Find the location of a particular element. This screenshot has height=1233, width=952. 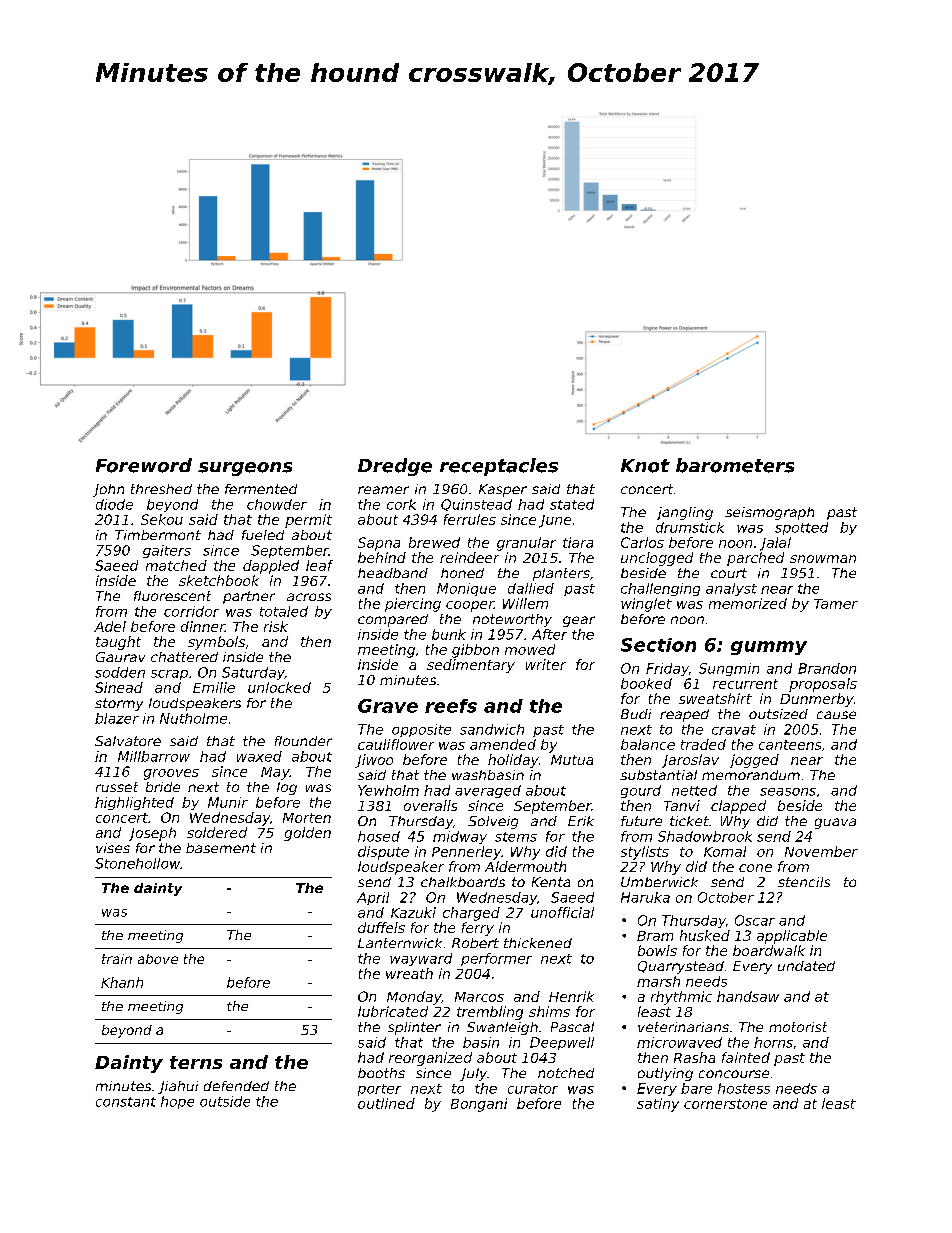

Mutua is located at coordinates (572, 760).
